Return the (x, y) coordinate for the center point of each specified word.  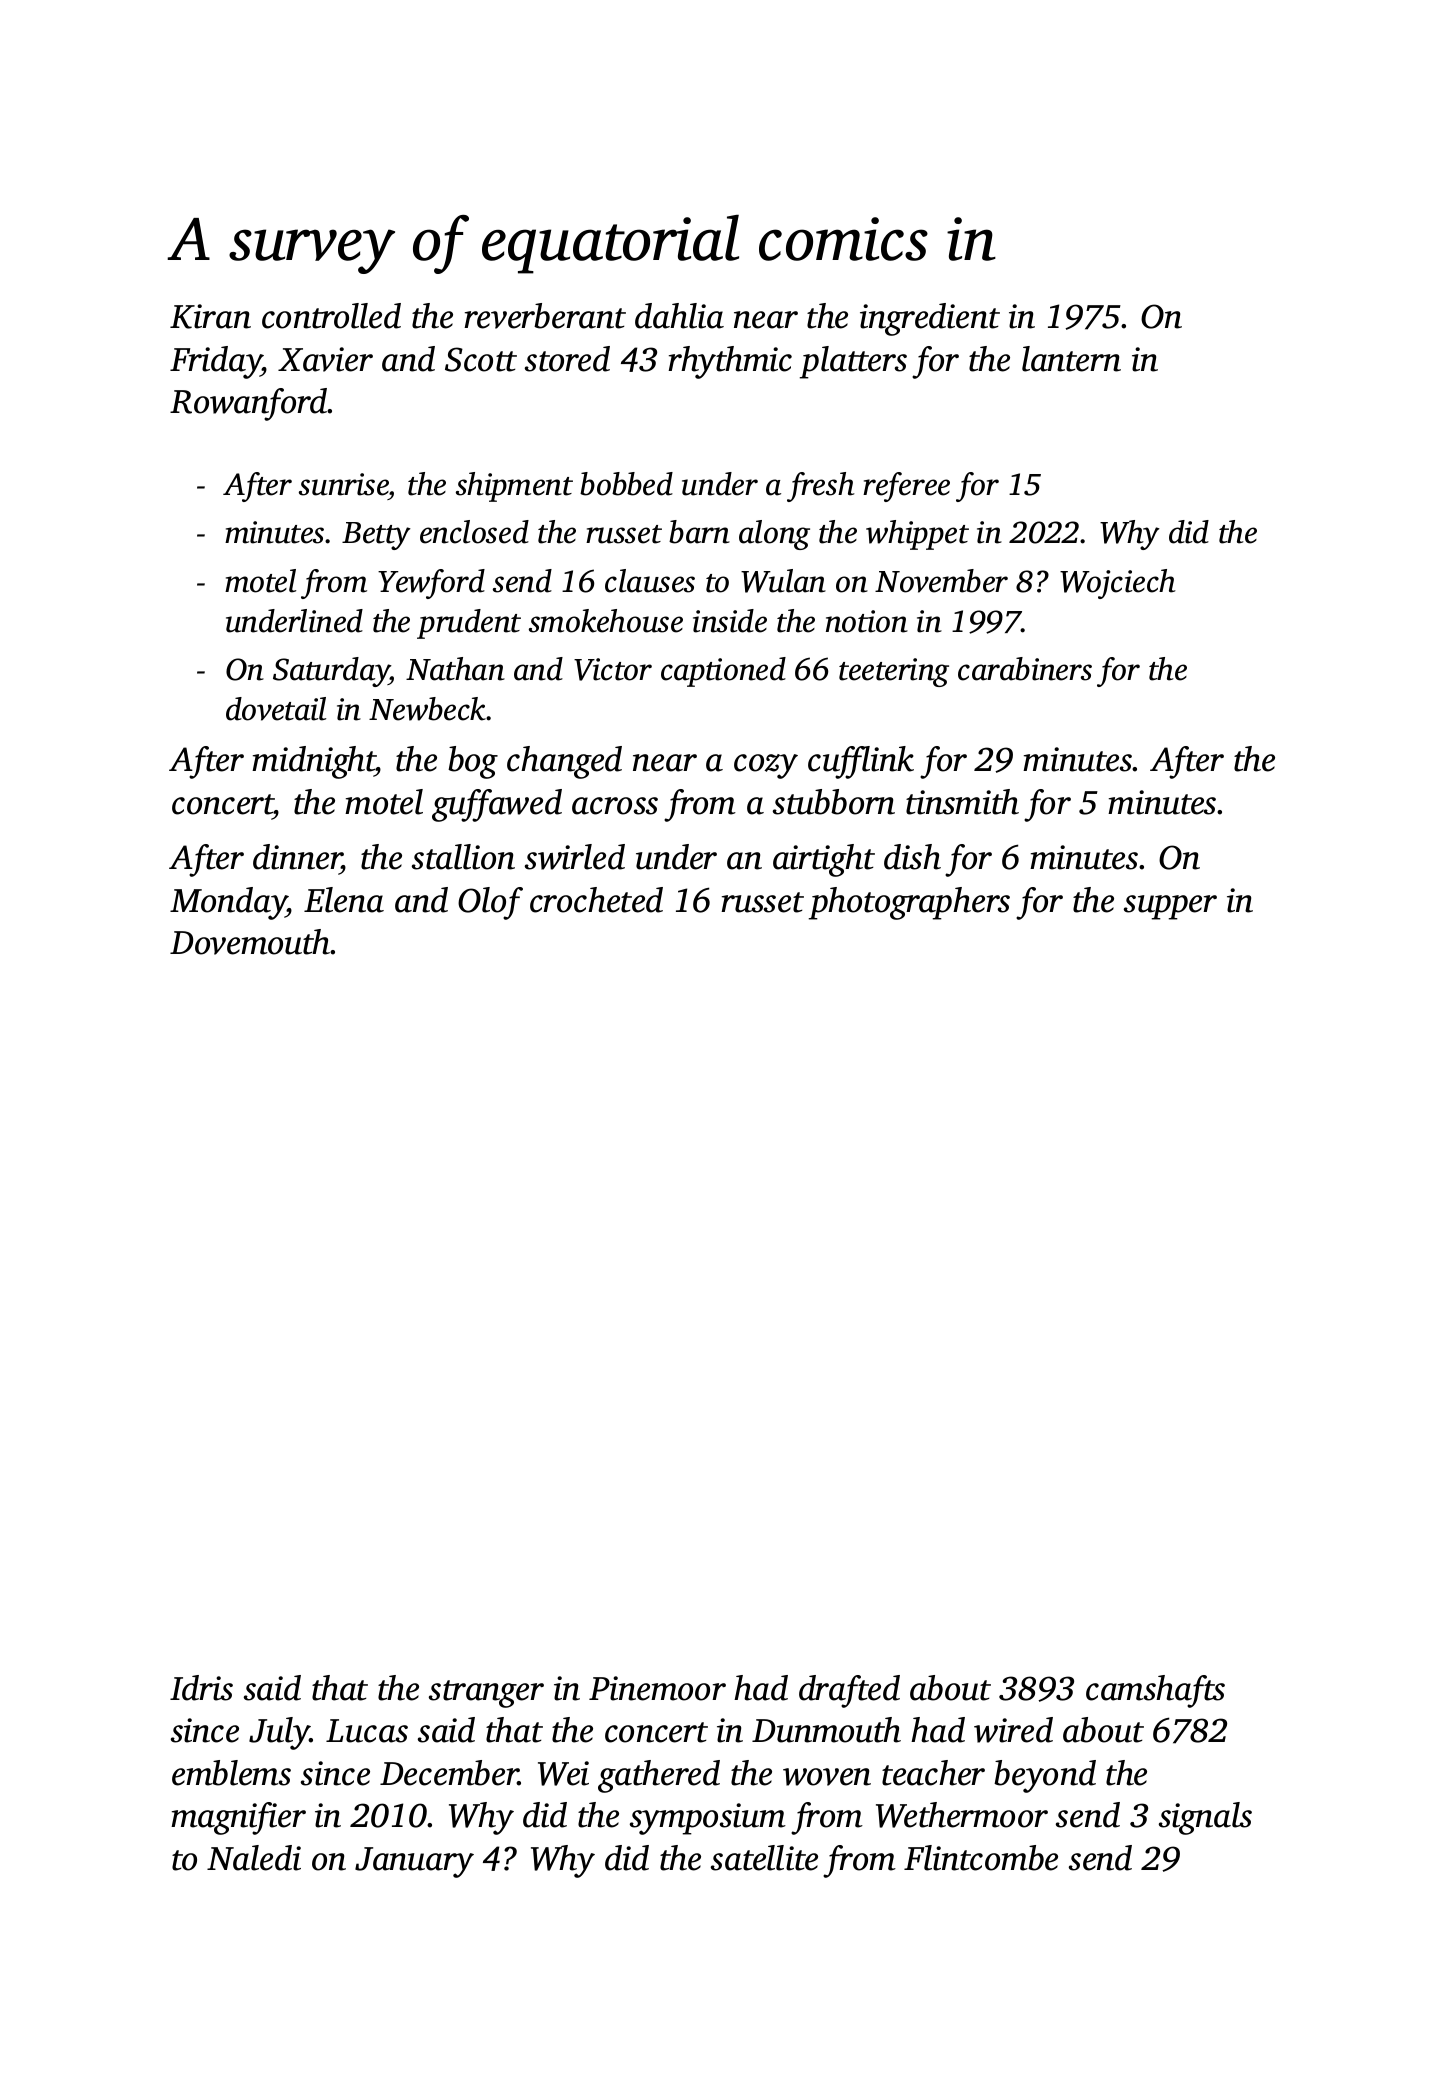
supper (1170, 907)
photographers (909, 903)
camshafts (1155, 1691)
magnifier (238, 1818)
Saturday (331, 672)
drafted (849, 1691)
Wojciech (1118, 584)
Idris (201, 1688)
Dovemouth (250, 942)
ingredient (930, 319)
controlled (331, 316)
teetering (894, 672)
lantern (1071, 359)
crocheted (596, 900)
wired (1013, 1730)
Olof (490, 903)
